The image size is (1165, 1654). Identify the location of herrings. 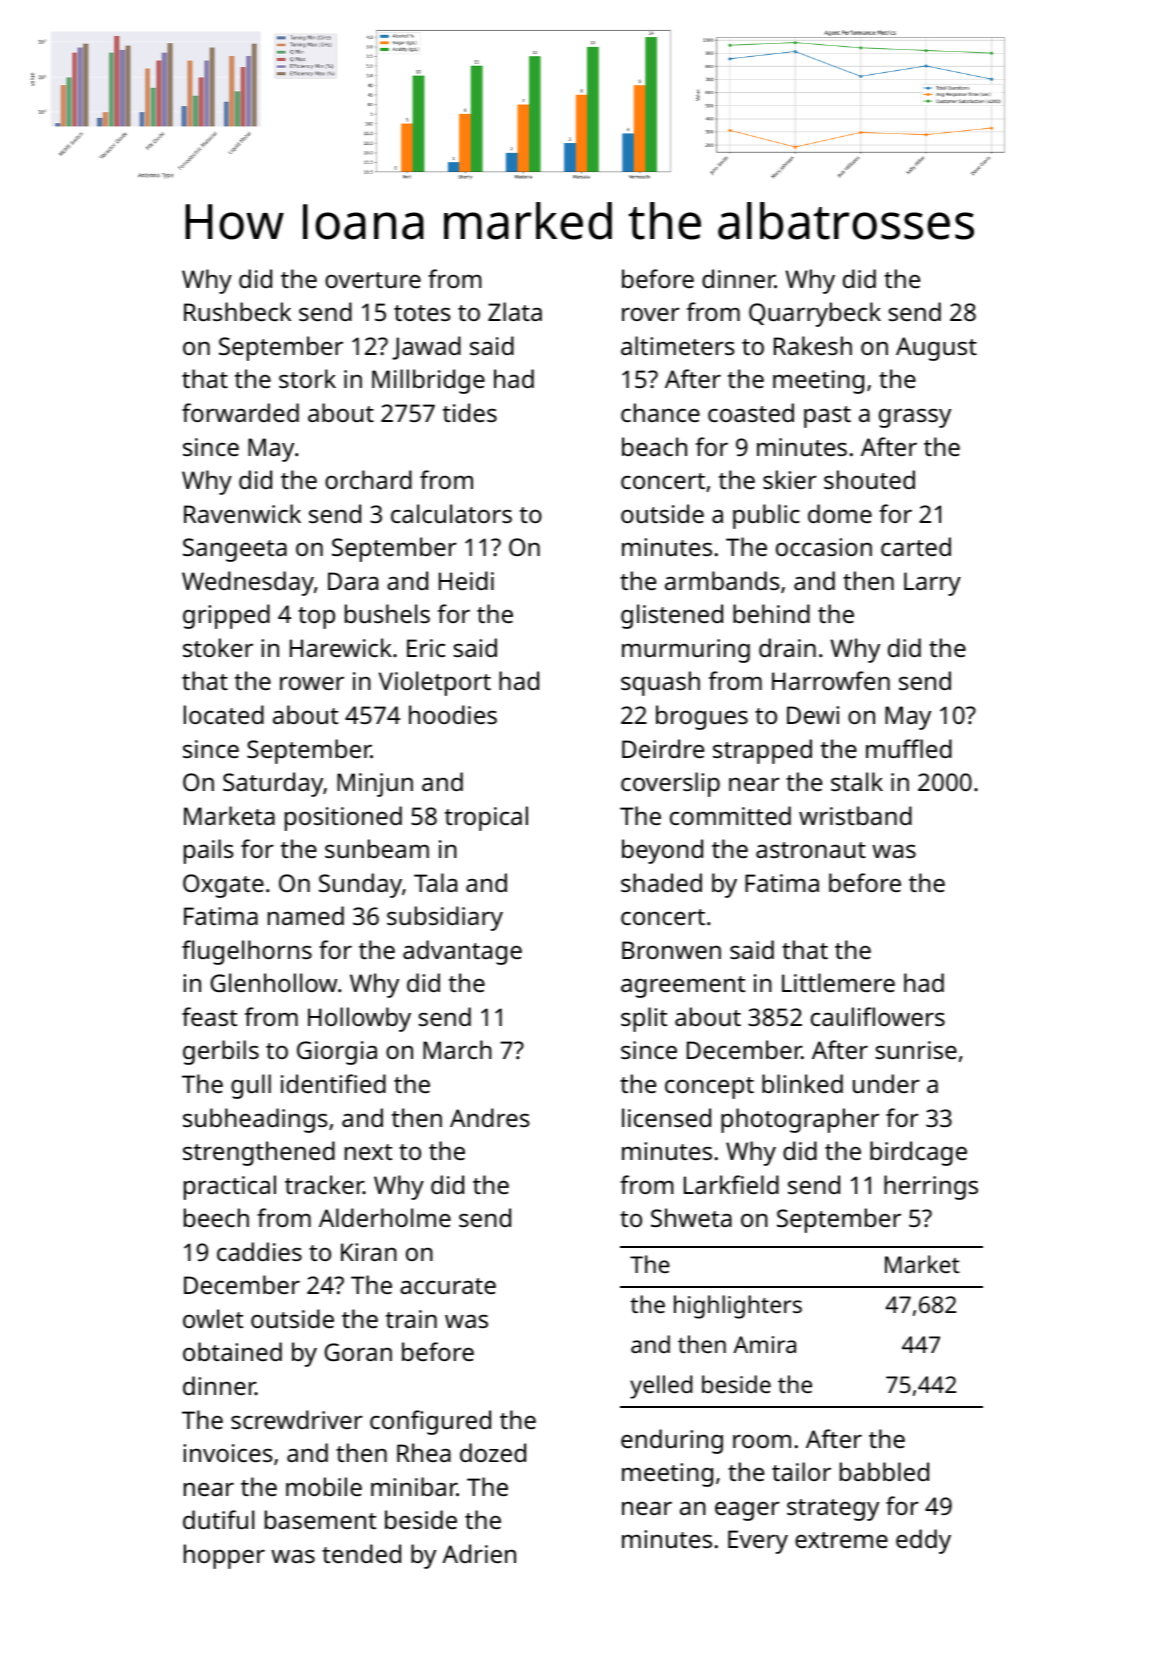
(931, 1187).
